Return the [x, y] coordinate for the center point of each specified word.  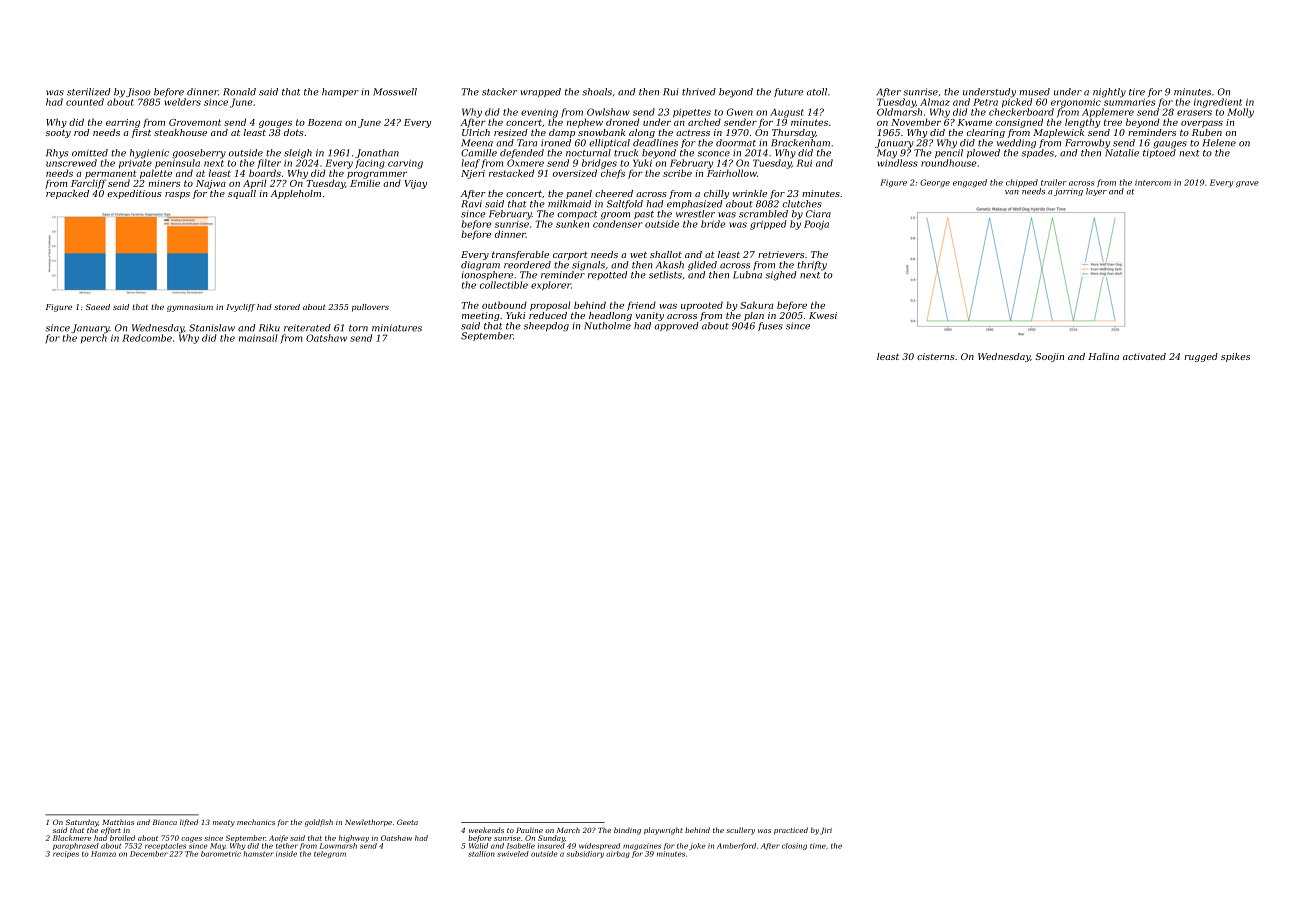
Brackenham [800, 143]
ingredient [1218, 103]
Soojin [1049, 357]
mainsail [258, 338]
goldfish [319, 823]
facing [370, 164]
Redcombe [147, 338]
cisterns [935, 356]
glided [702, 266]
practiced [791, 831]
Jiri [826, 831]
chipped [1022, 183]
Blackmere [72, 838]
